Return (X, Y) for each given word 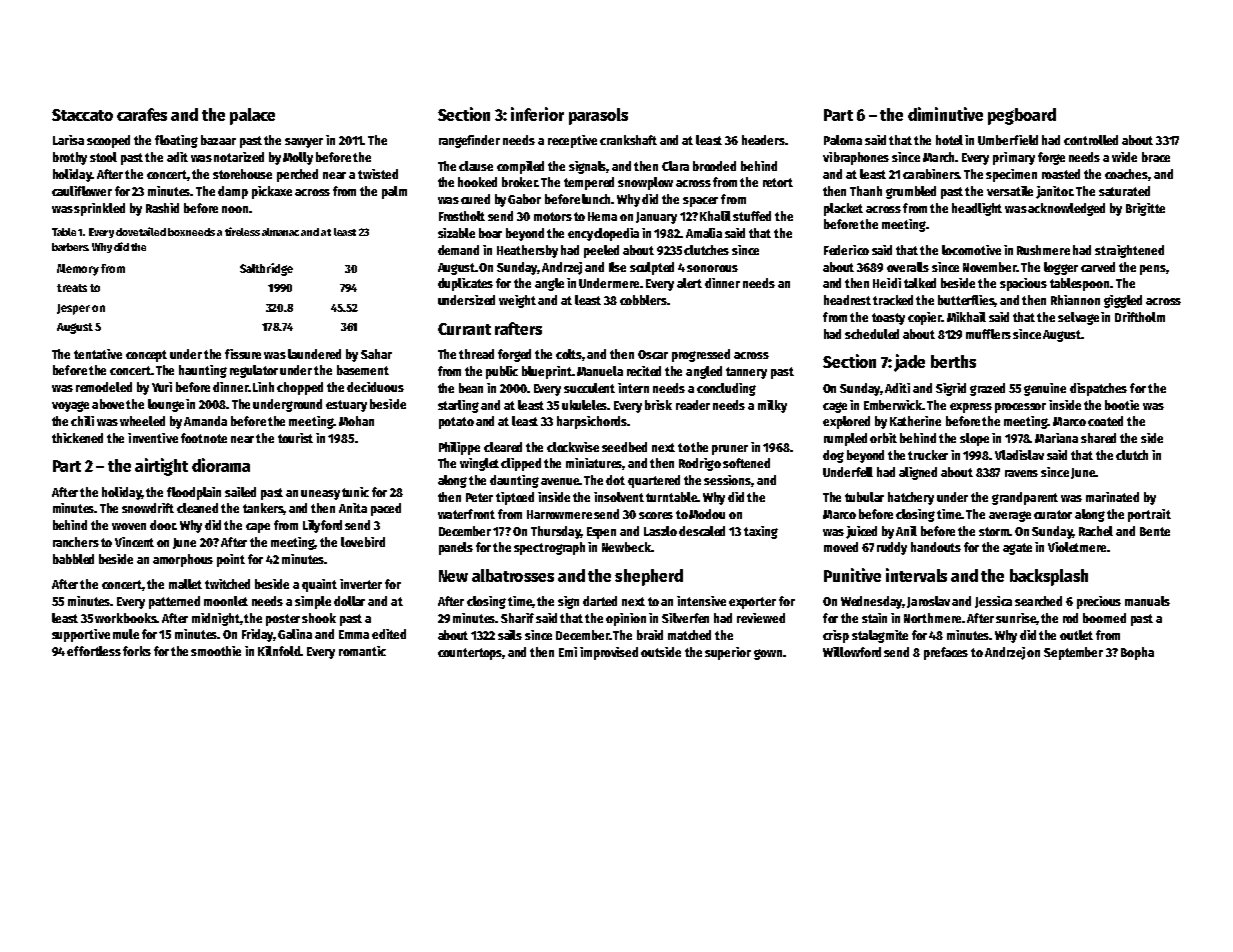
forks (137, 651)
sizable (456, 233)
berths (953, 361)
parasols (598, 116)
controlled (1091, 140)
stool (103, 157)
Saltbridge (266, 269)
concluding (726, 389)
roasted (1061, 174)
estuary (346, 406)
